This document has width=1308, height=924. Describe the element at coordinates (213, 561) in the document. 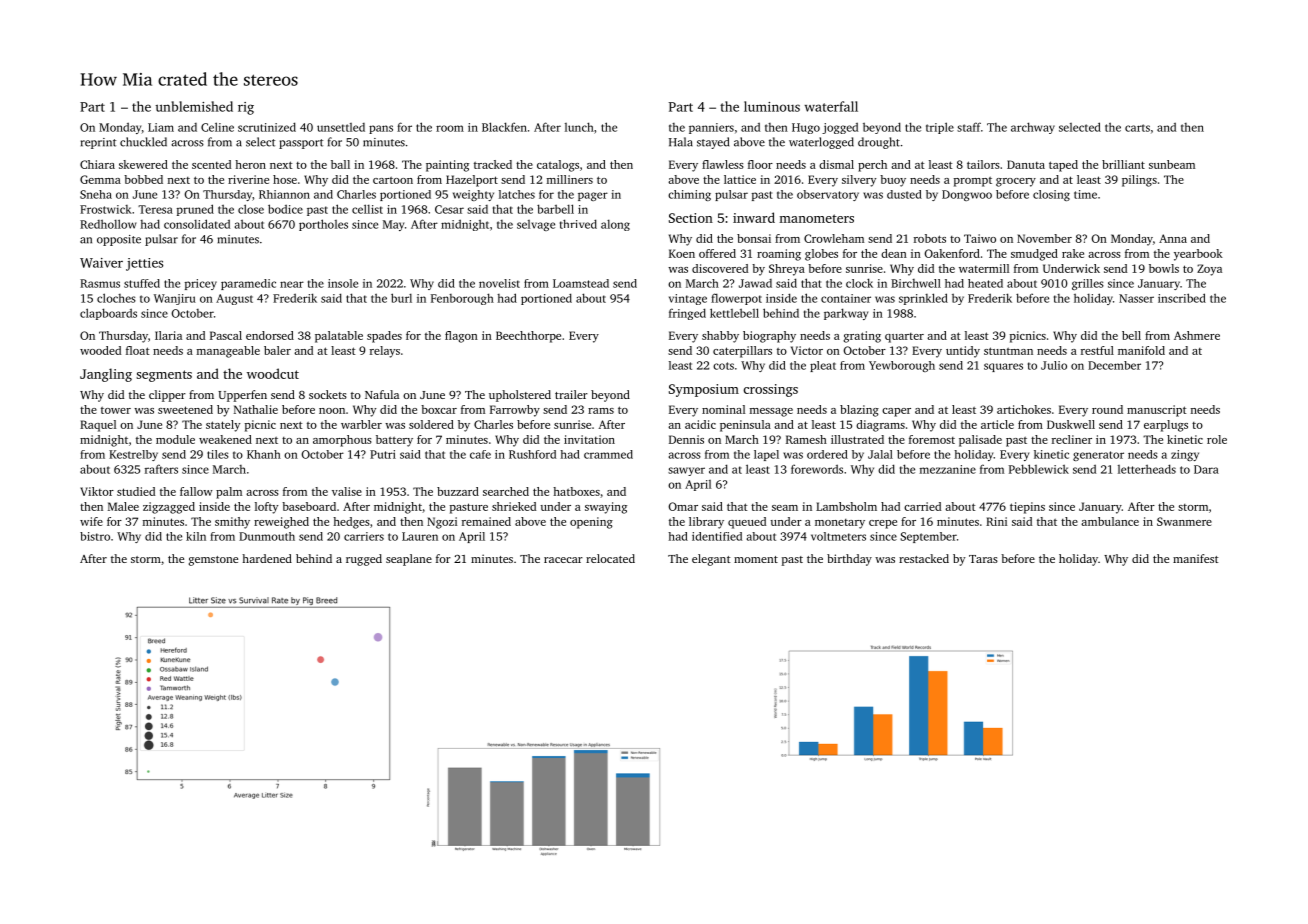

I see `gemstone` at that location.
